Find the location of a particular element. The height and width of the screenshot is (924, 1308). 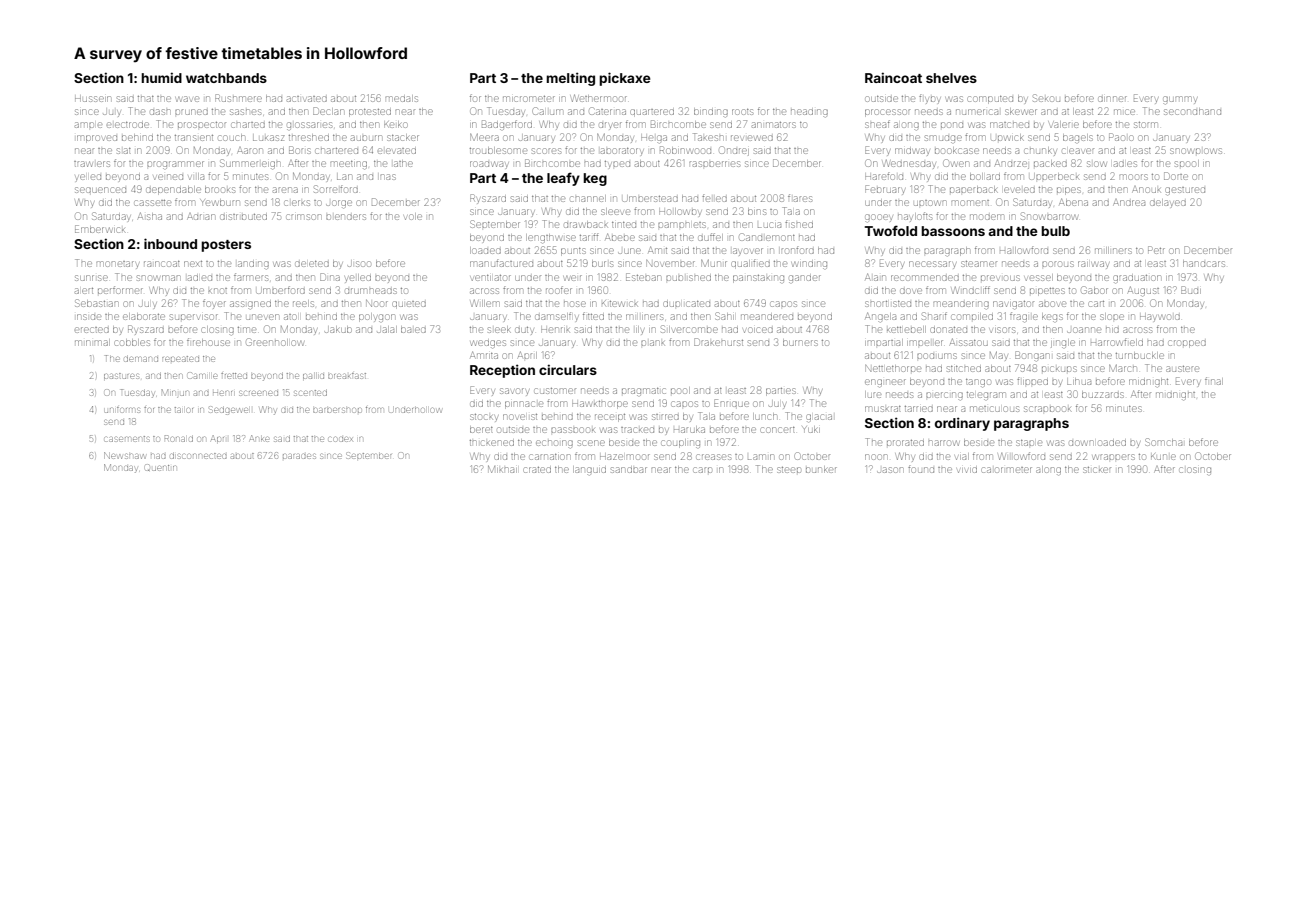

monetary is located at coordinates (118, 265).
